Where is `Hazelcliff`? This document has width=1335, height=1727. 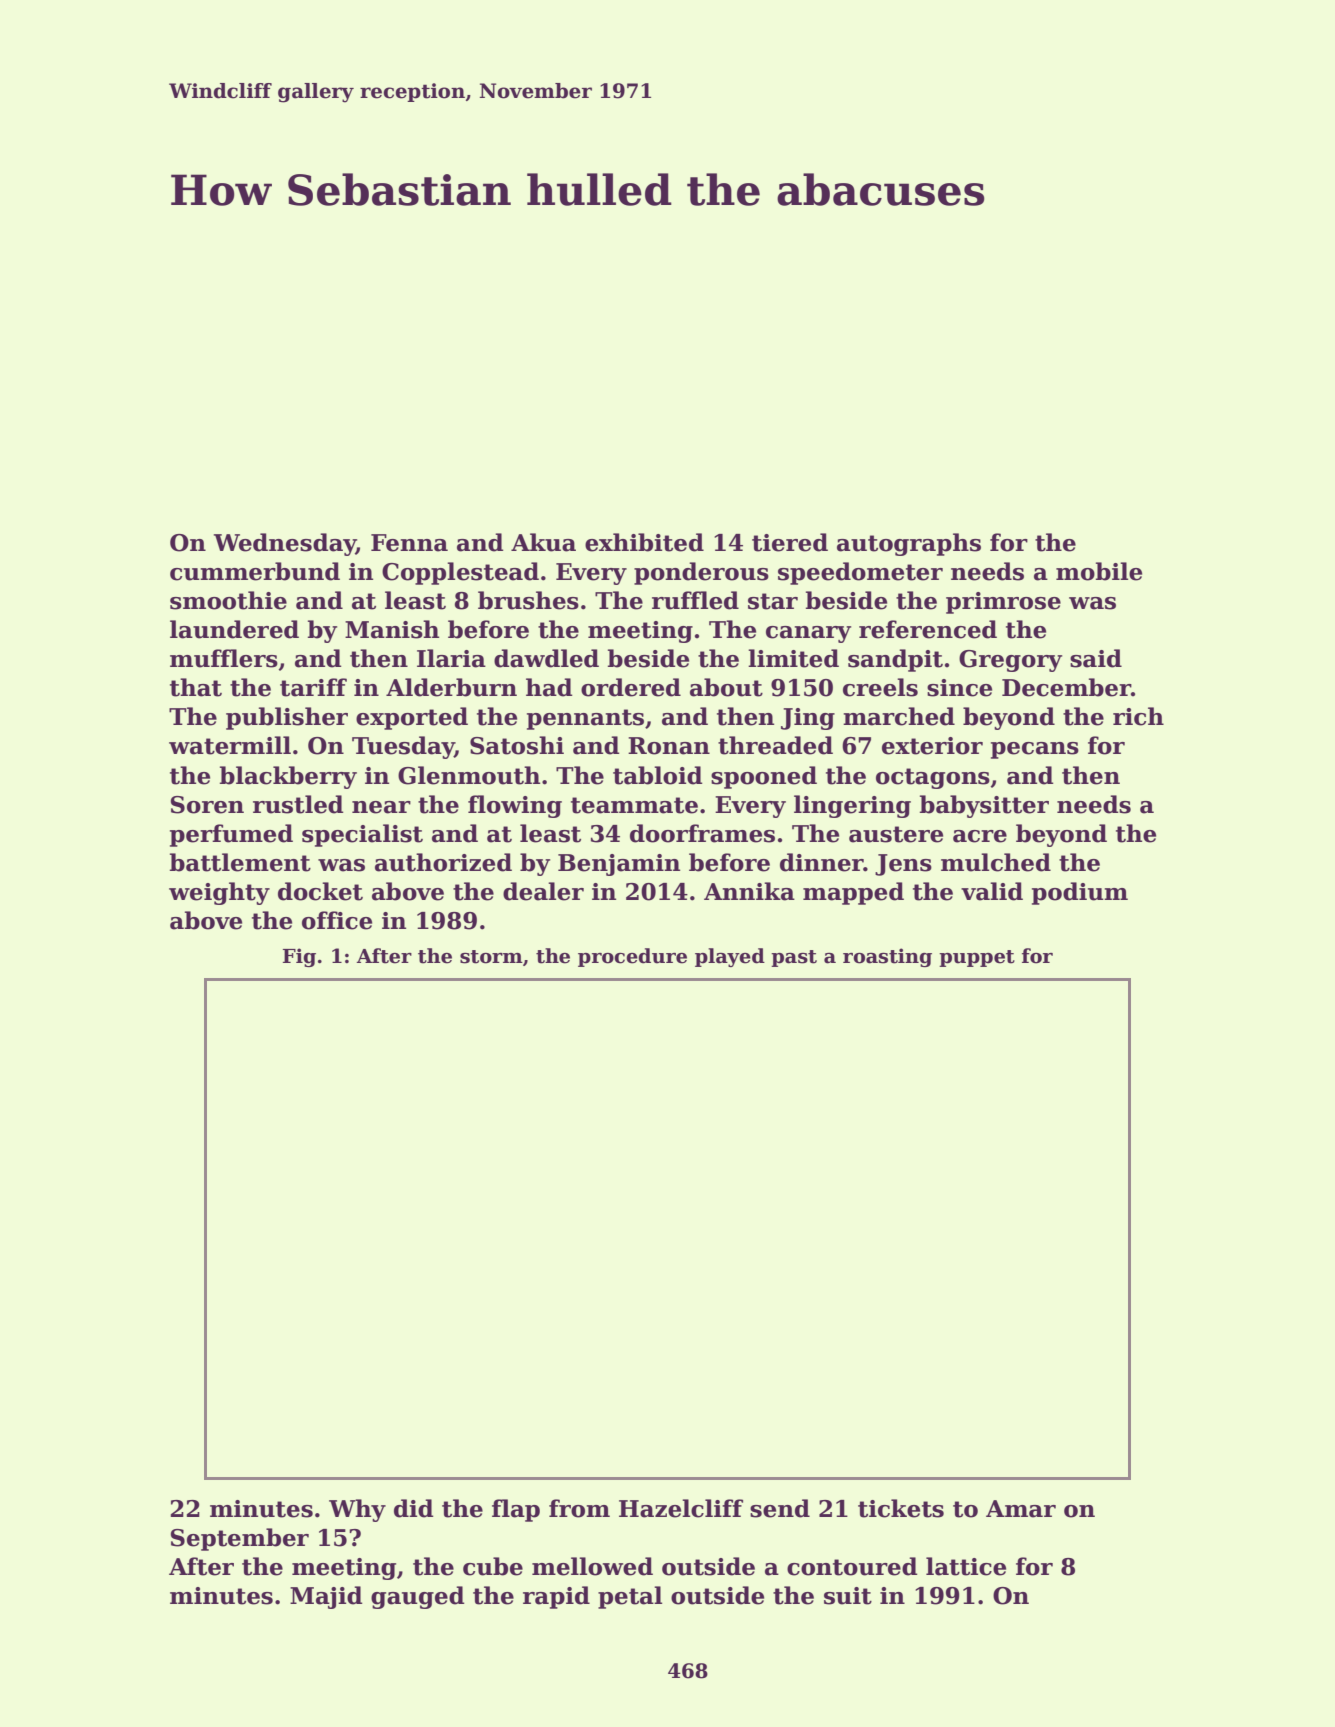
Hazelcliff is located at coordinates (681, 1508).
